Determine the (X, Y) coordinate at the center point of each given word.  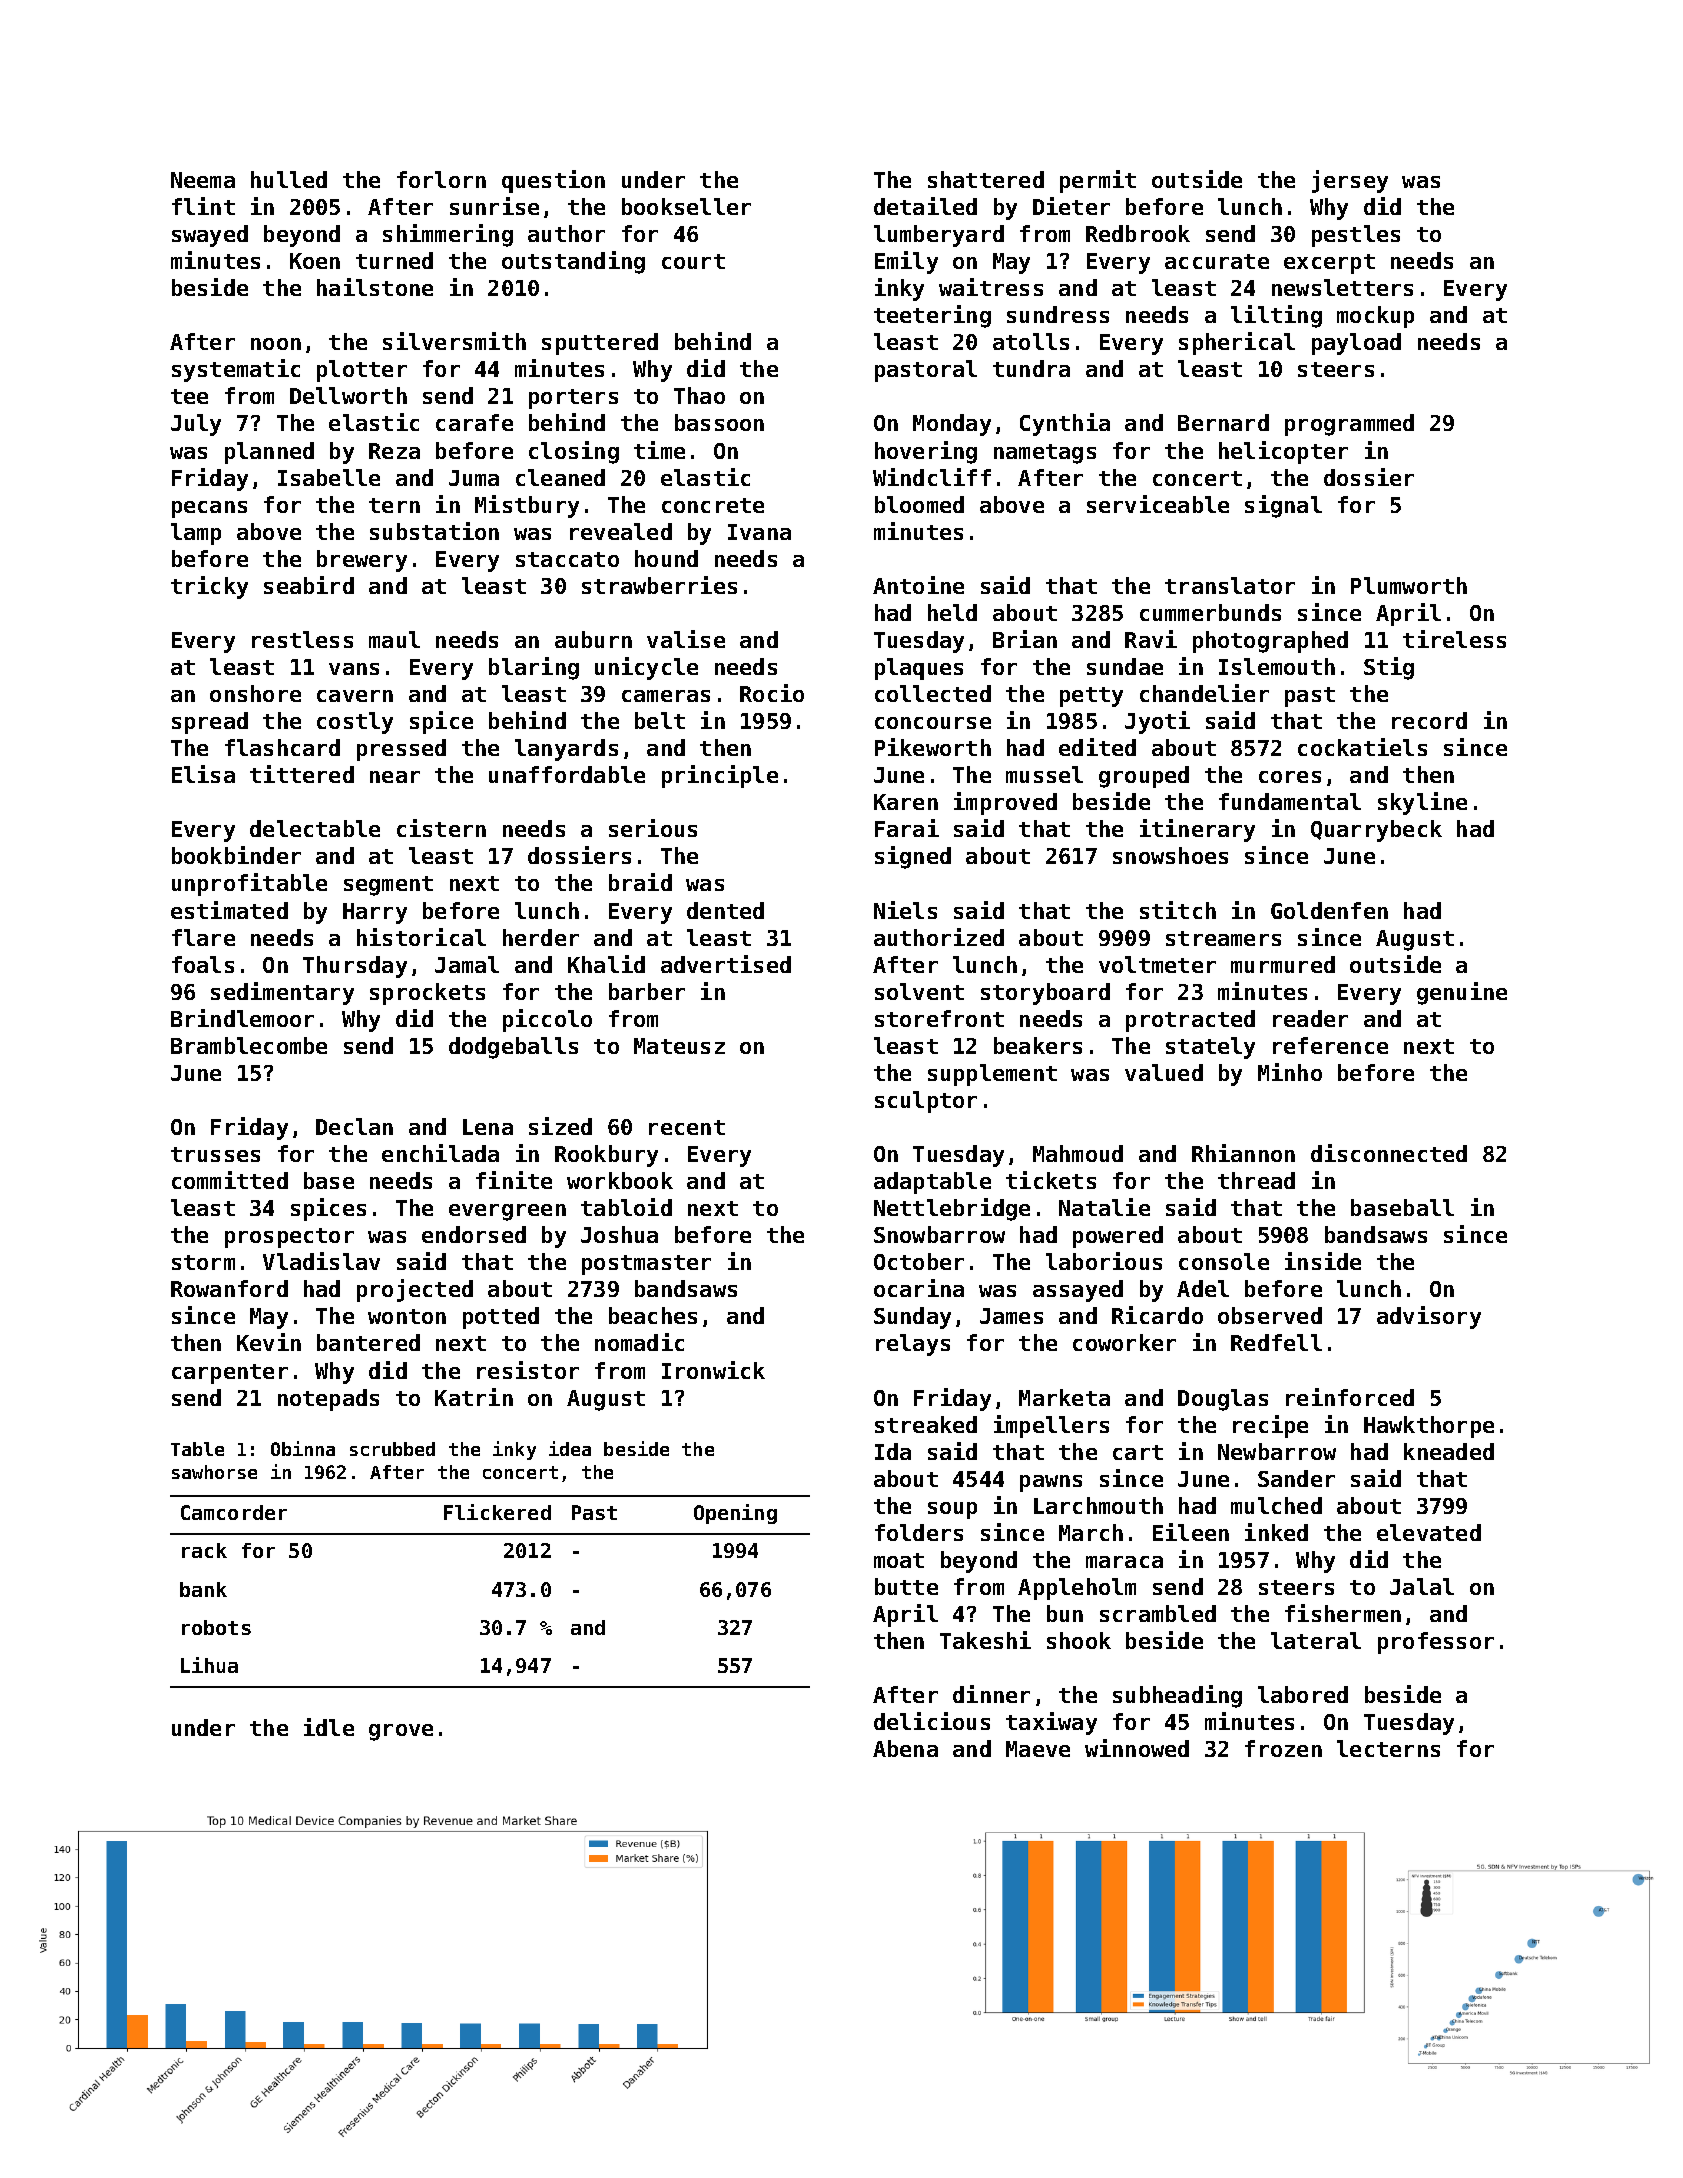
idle (329, 1727)
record (1429, 720)
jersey (1350, 181)
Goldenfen (1329, 910)
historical (421, 937)
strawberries (659, 585)
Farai (907, 828)
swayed (210, 236)
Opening (735, 1514)
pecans (209, 509)
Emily (906, 262)
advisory (1429, 1317)
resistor (528, 1370)
